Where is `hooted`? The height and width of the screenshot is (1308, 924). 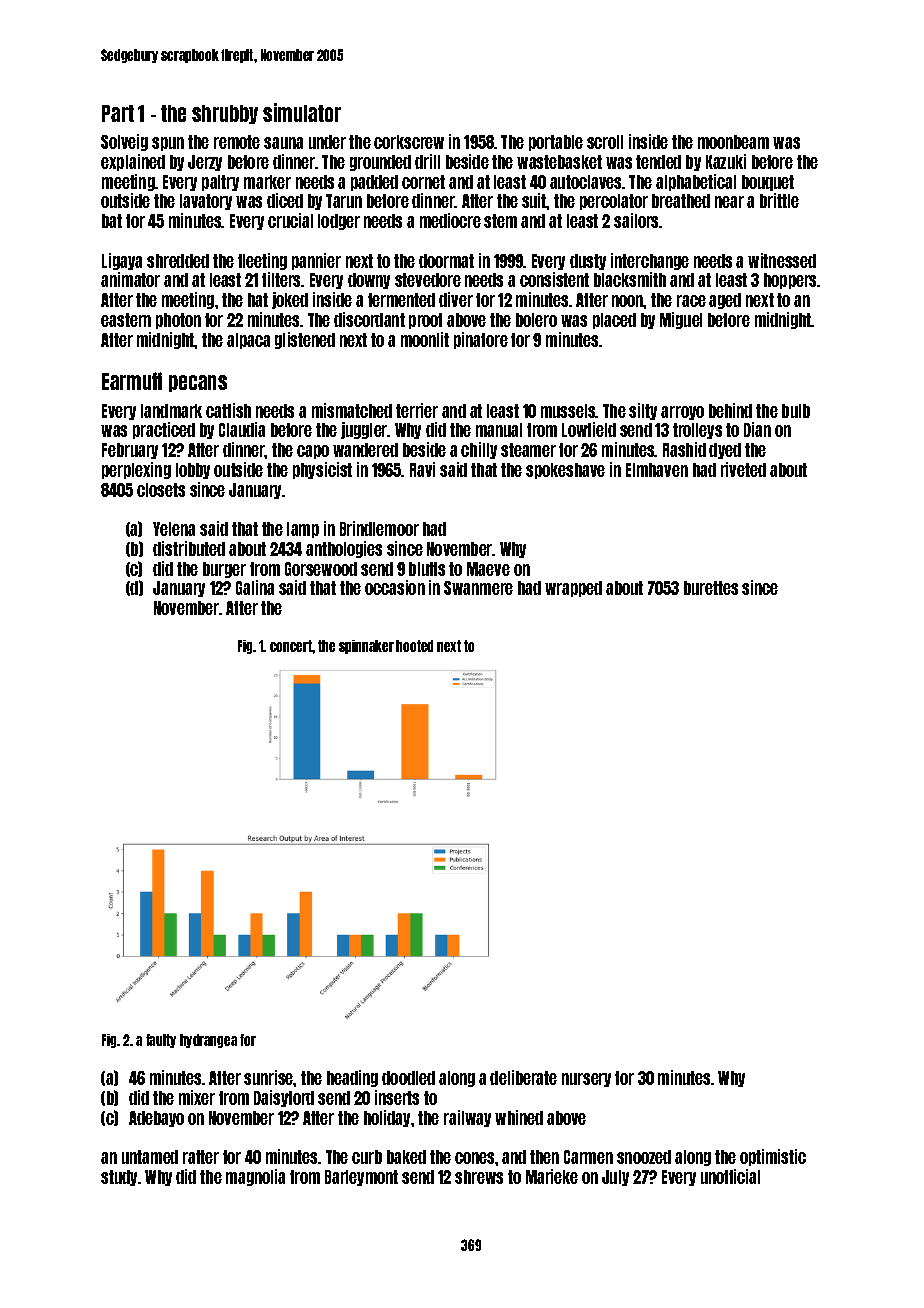 hooted is located at coordinates (414, 646).
